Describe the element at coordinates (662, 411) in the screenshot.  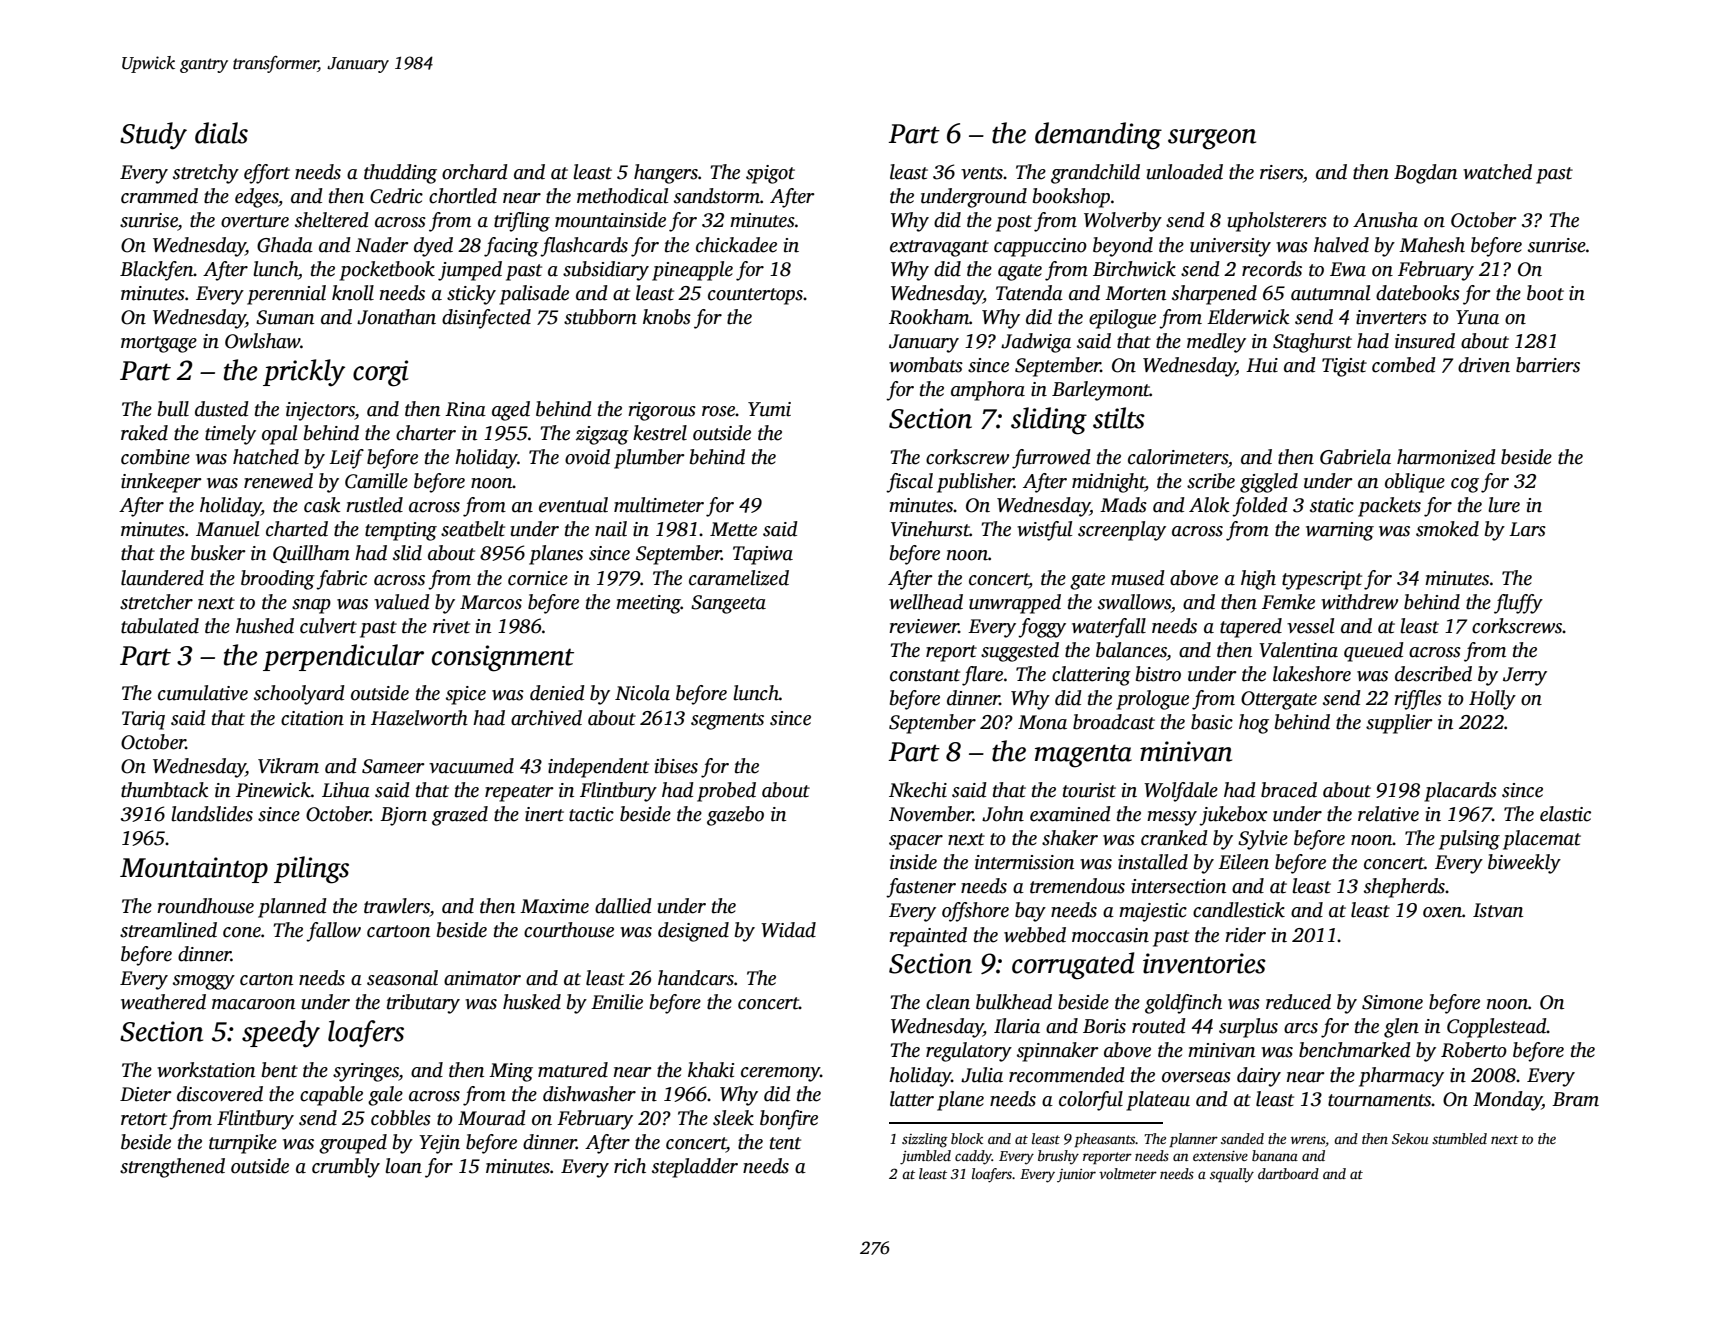
I see `rigorous` at that location.
